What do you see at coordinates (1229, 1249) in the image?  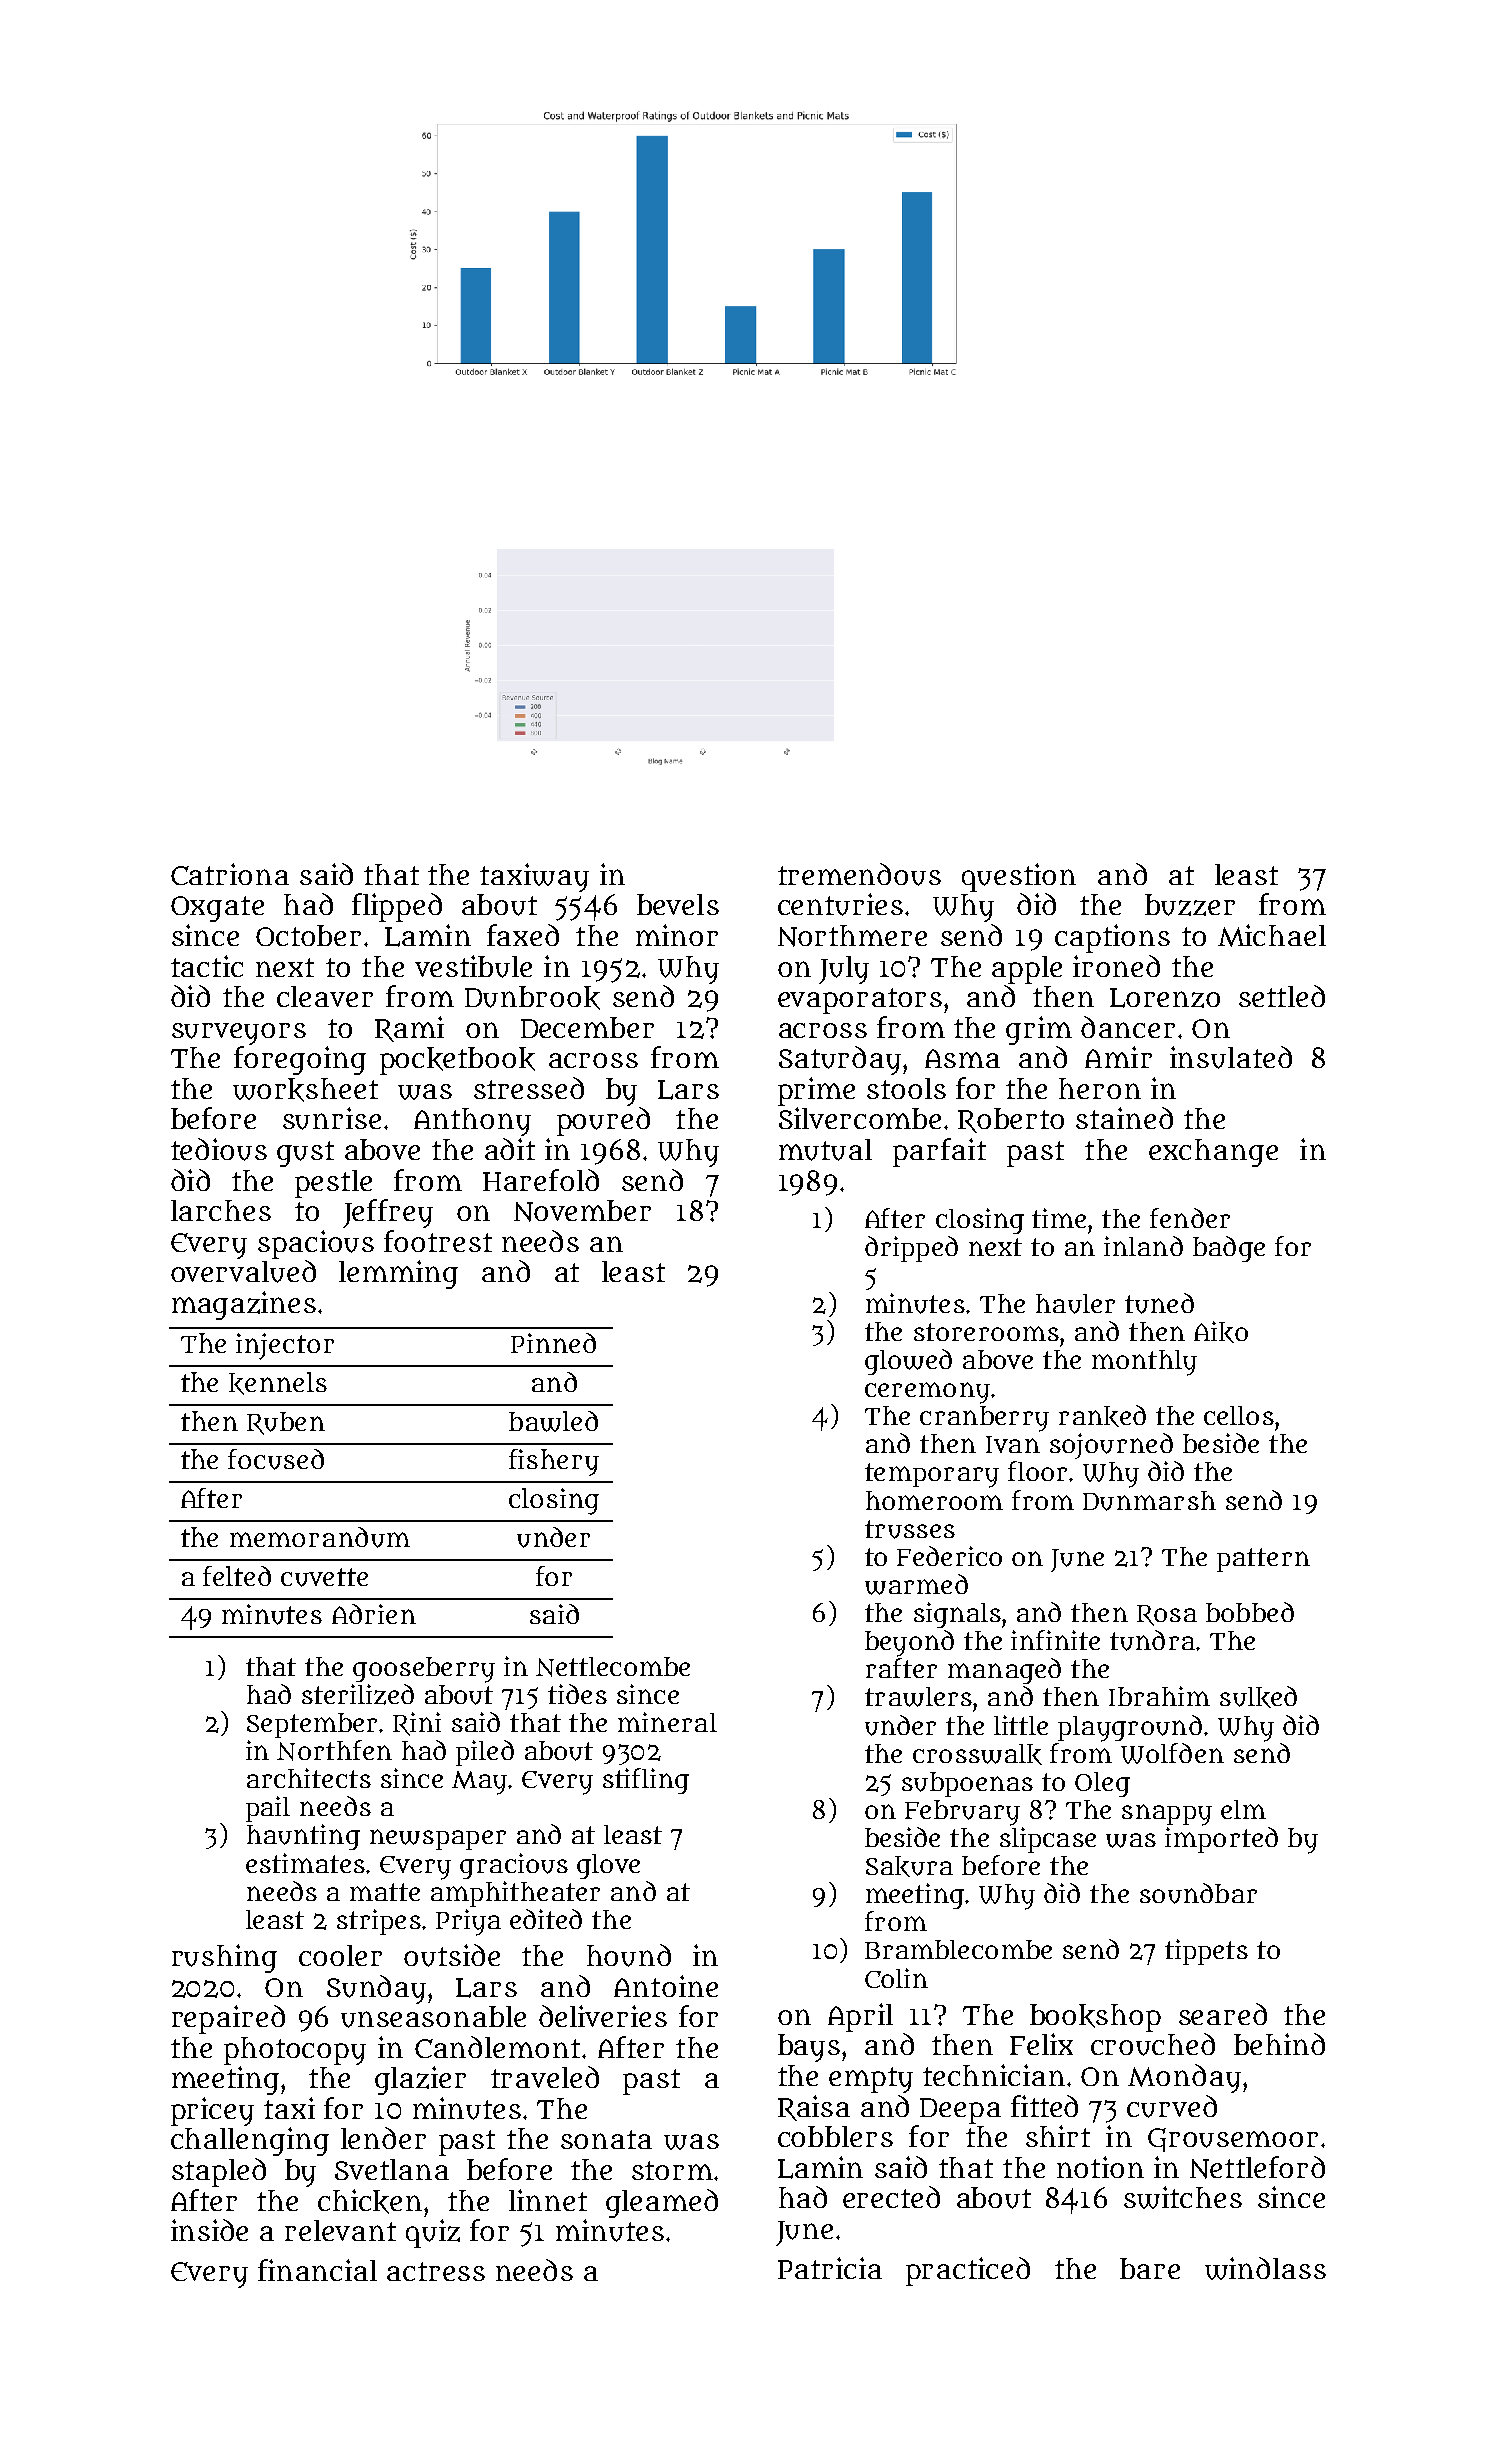 I see `badge` at bounding box center [1229, 1249].
